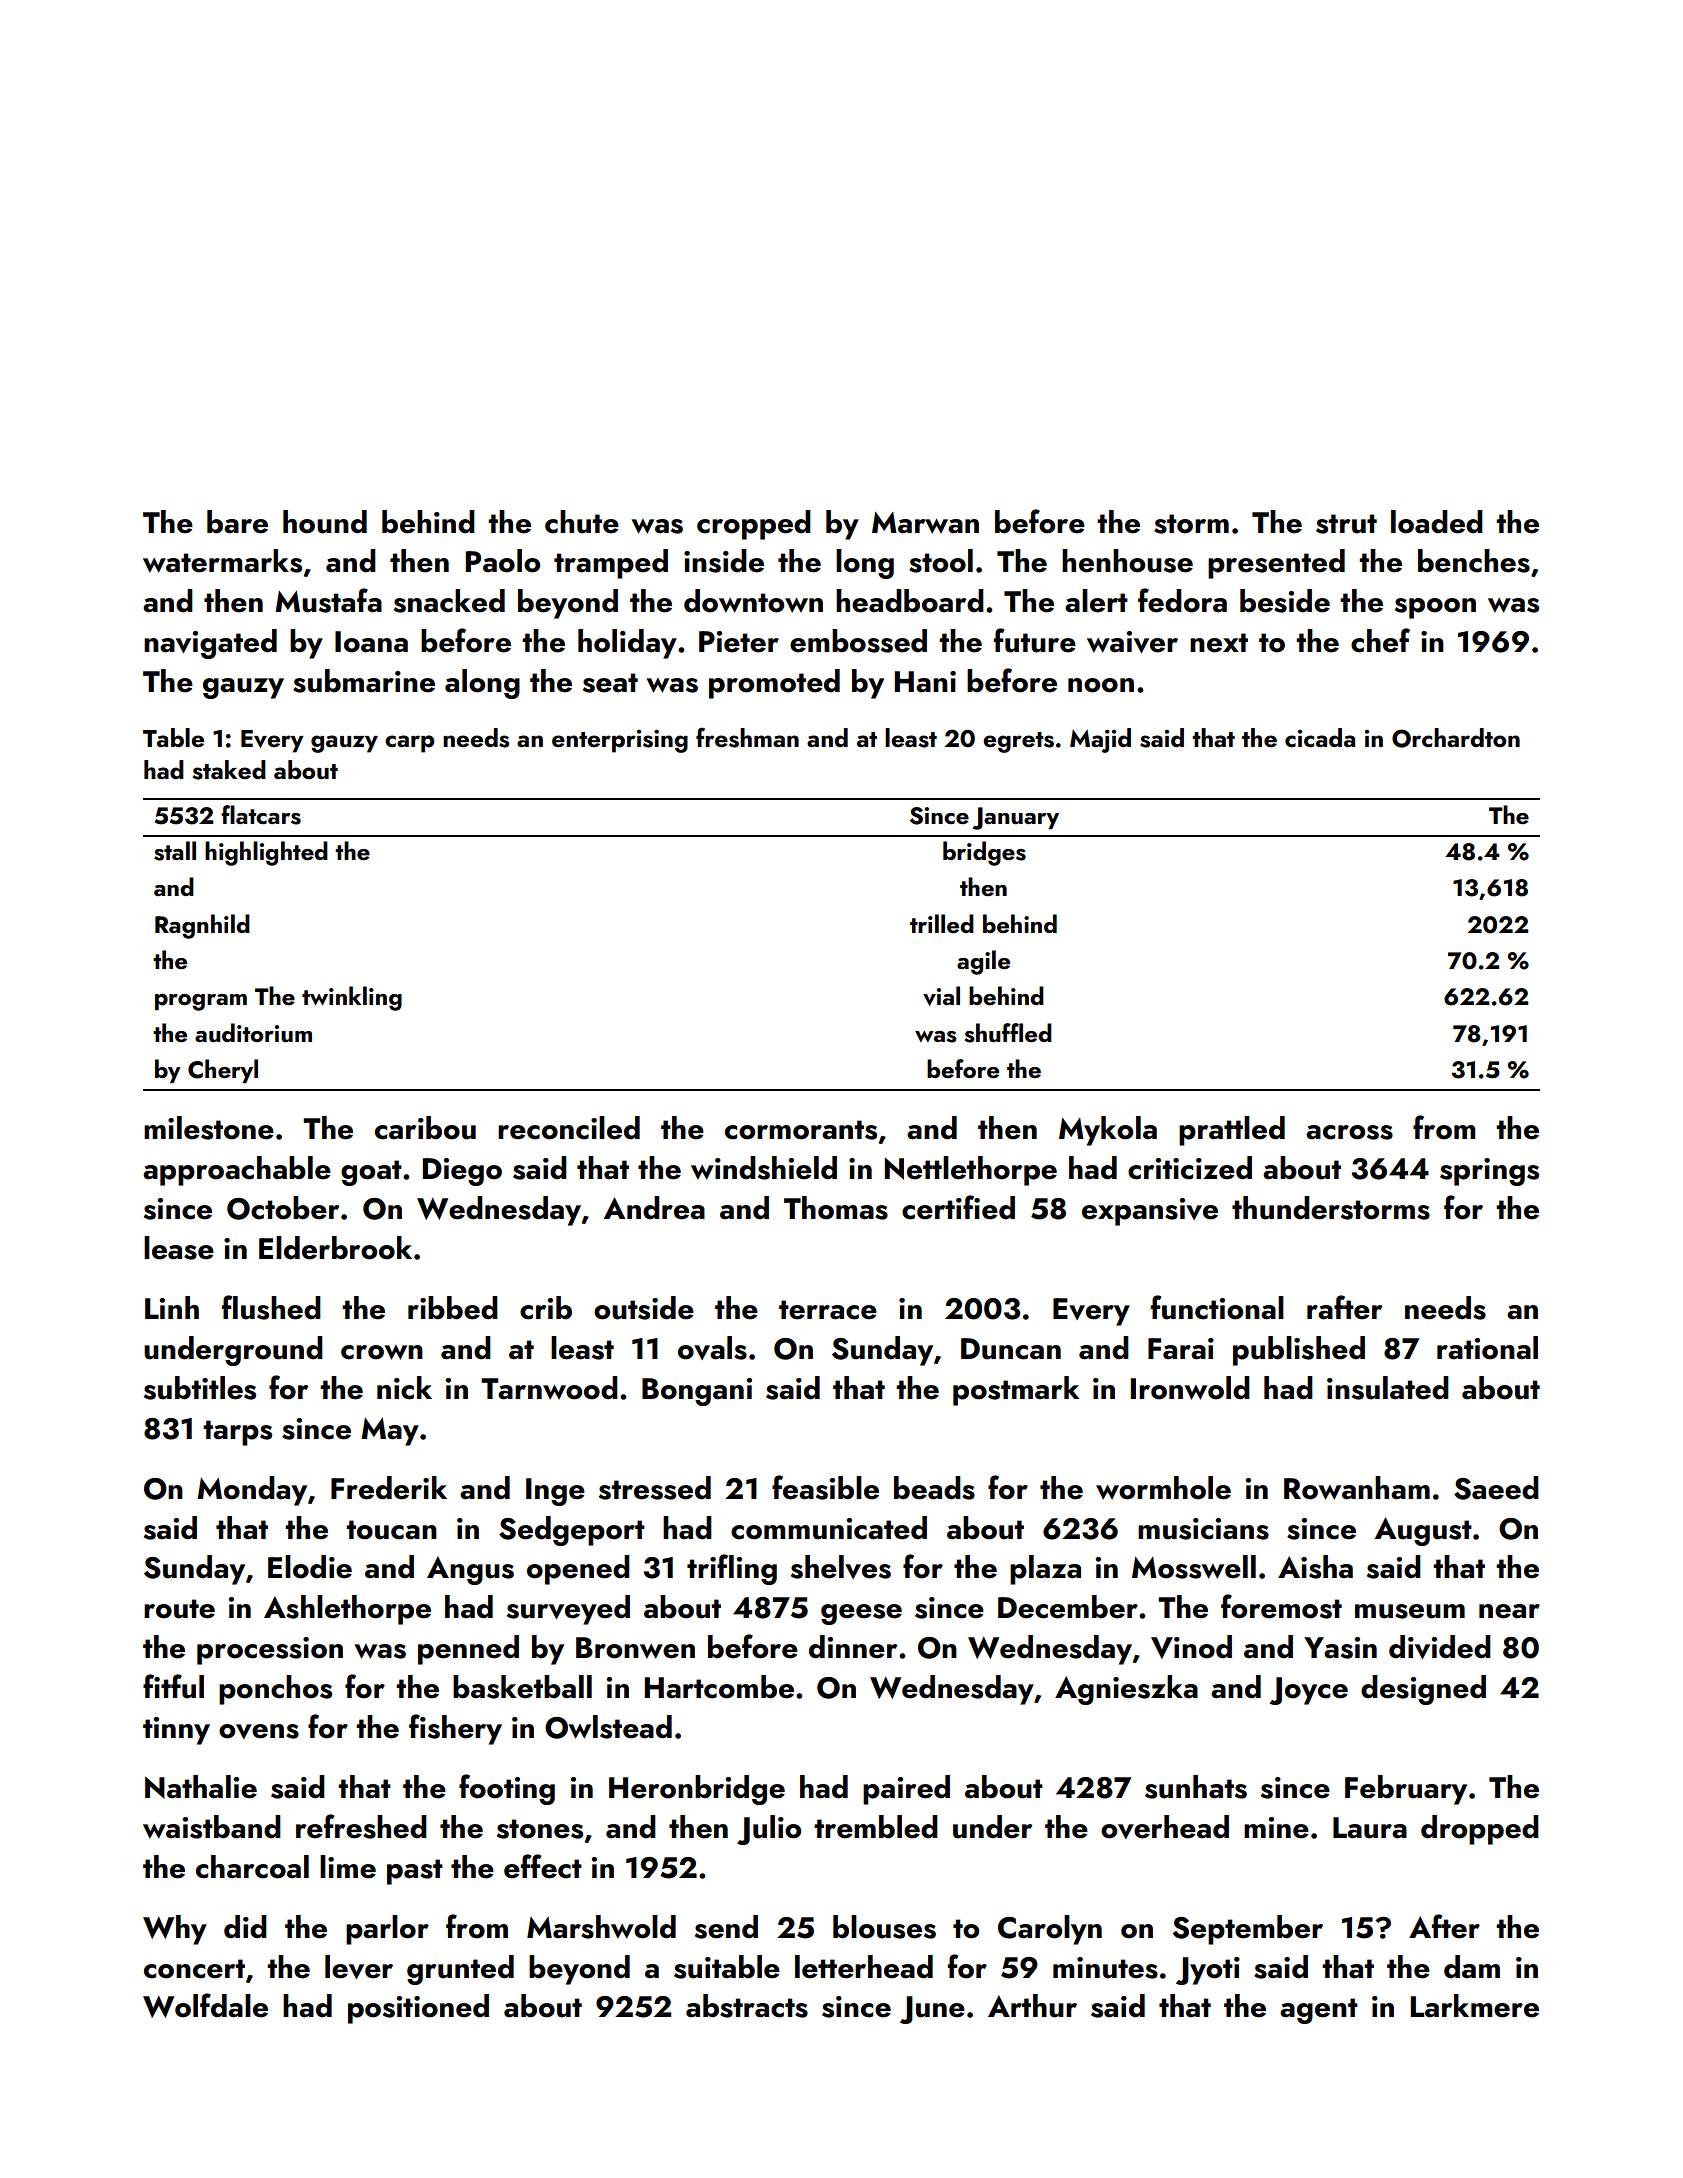 This screenshot has width=1683, height=2178. Describe the element at coordinates (635, 1648) in the screenshot. I see `Bronwen` at that location.
